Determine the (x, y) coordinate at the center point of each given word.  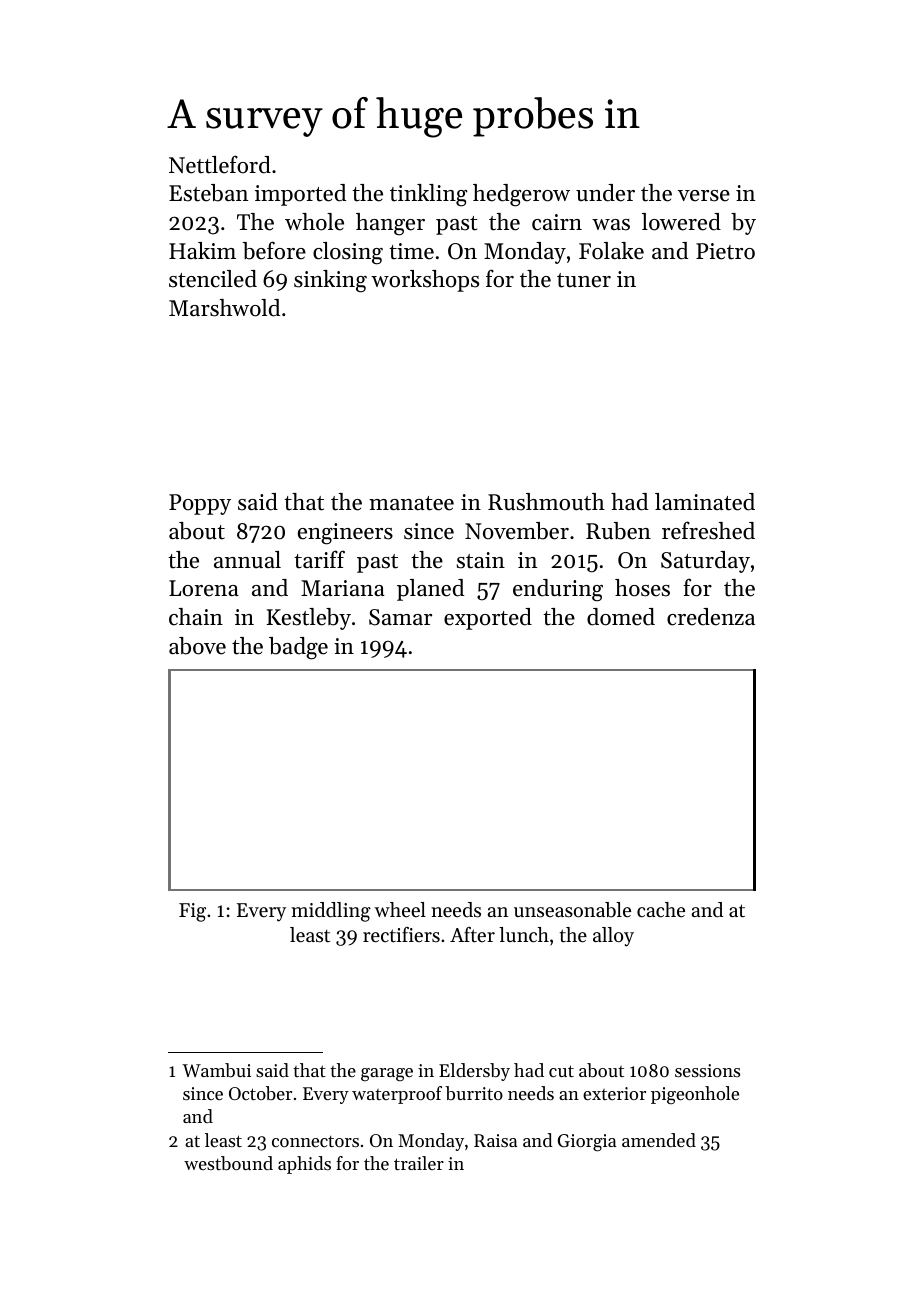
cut (561, 1071)
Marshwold (224, 308)
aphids (304, 1165)
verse (704, 196)
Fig (192, 912)
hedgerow (521, 195)
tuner (584, 280)
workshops (425, 281)
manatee (411, 503)
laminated (705, 502)
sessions (707, 1070)
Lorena (204, 588)
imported (300, 195)
